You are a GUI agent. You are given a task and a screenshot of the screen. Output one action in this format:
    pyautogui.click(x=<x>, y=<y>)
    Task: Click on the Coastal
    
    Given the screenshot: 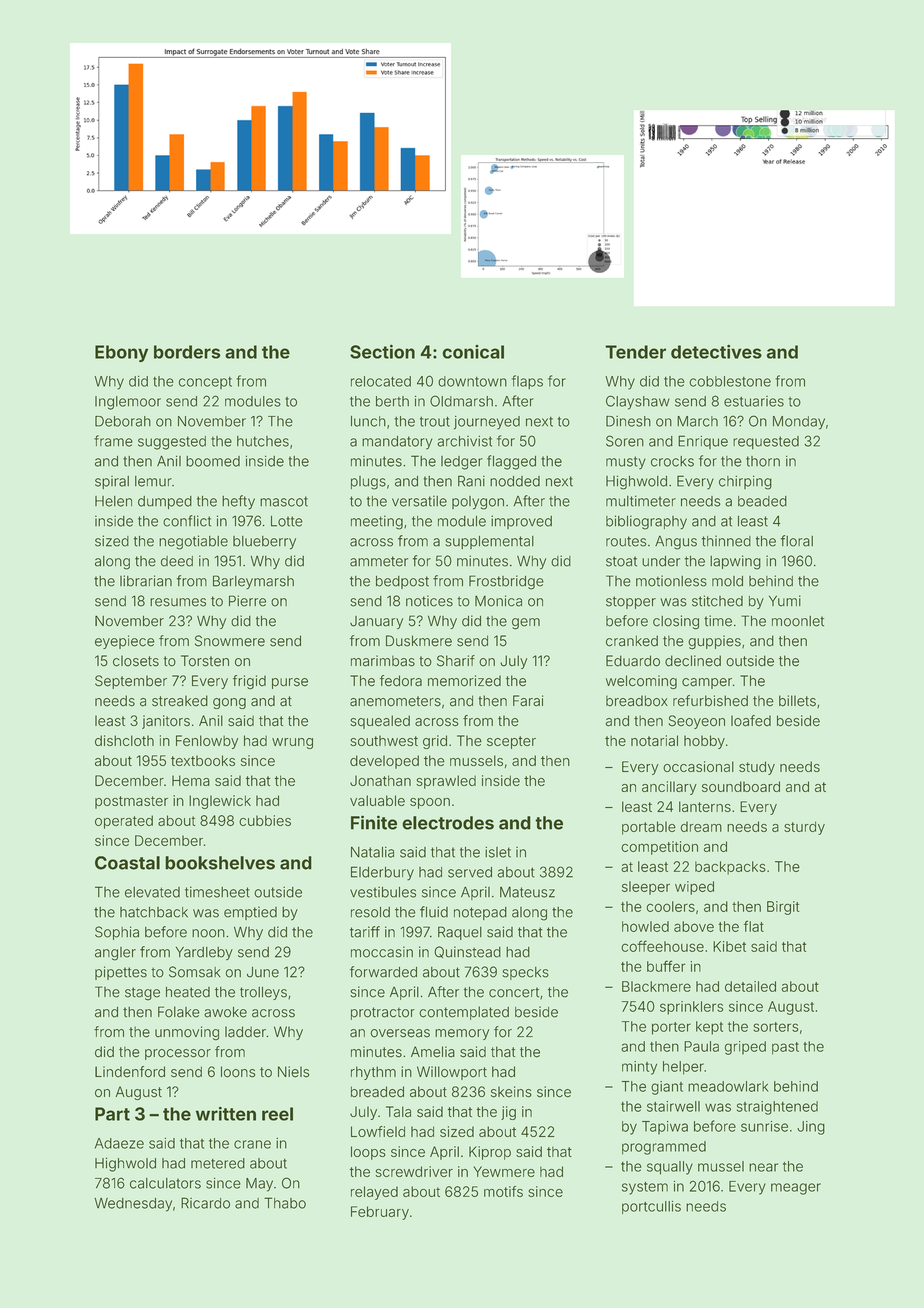 What is the action you would take?
    pyautogui.click(x=127, y=863)
